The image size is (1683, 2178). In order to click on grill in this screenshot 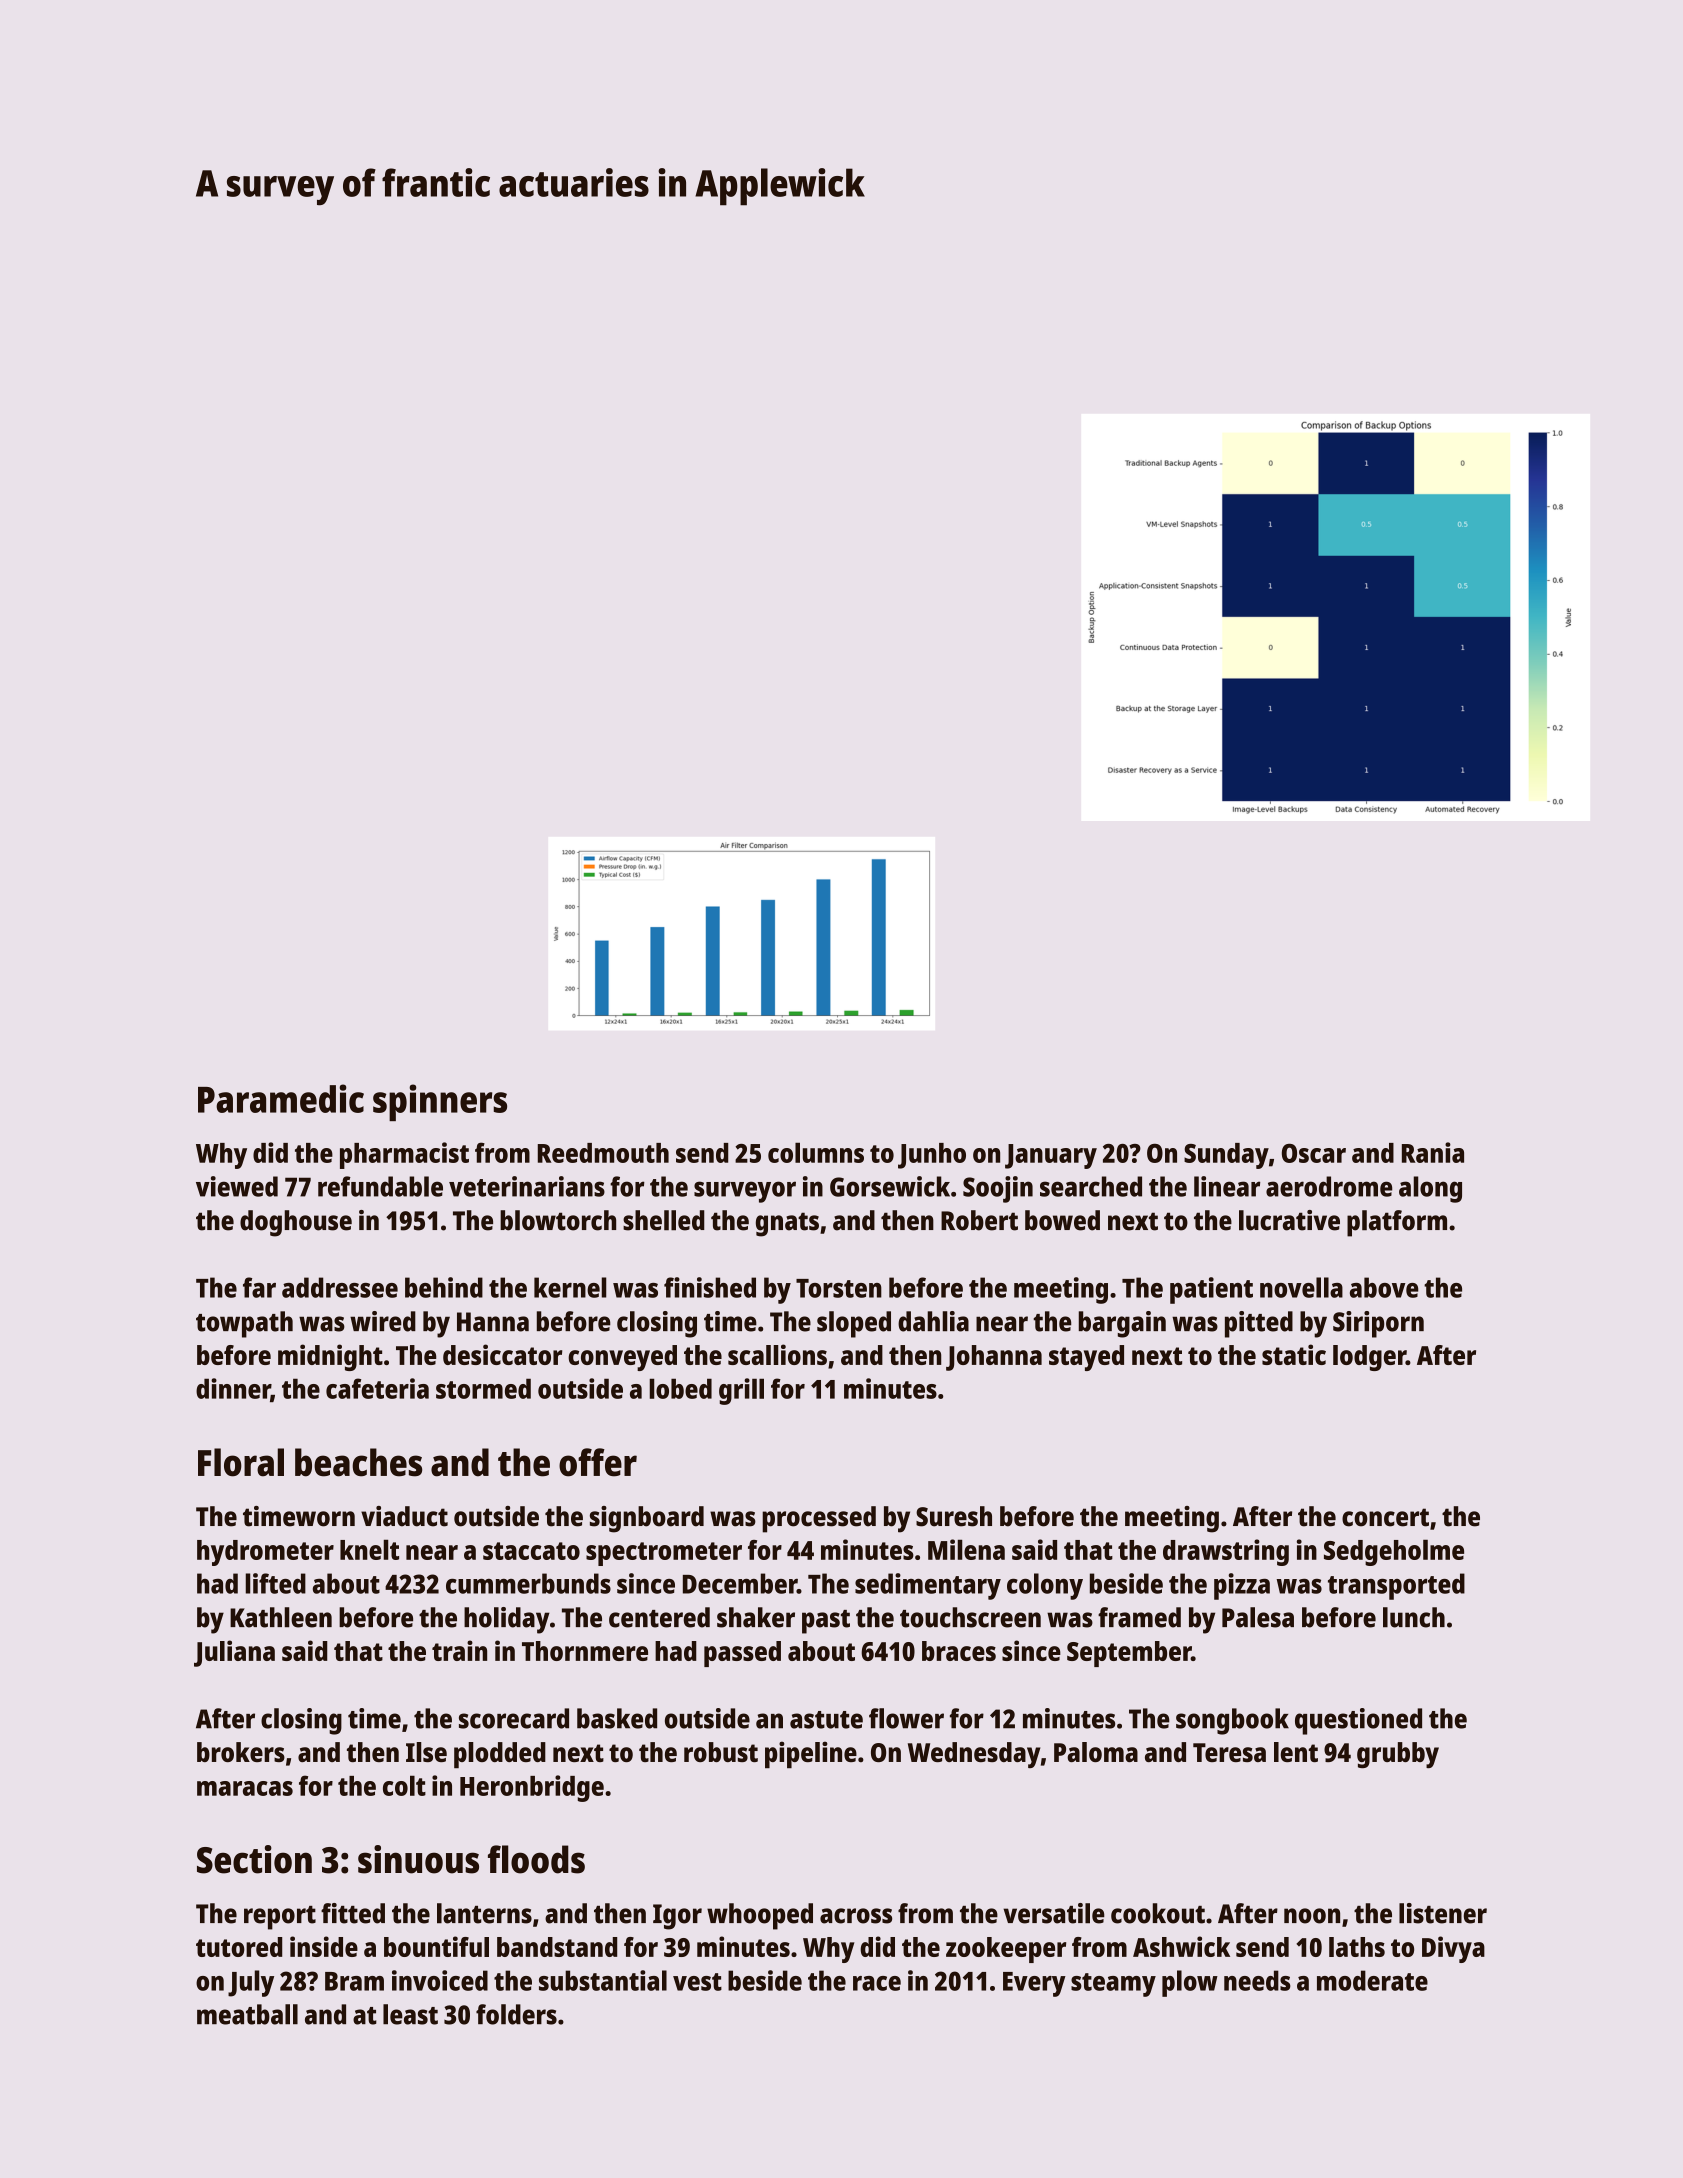, I will do `click(741, 1391)`.
